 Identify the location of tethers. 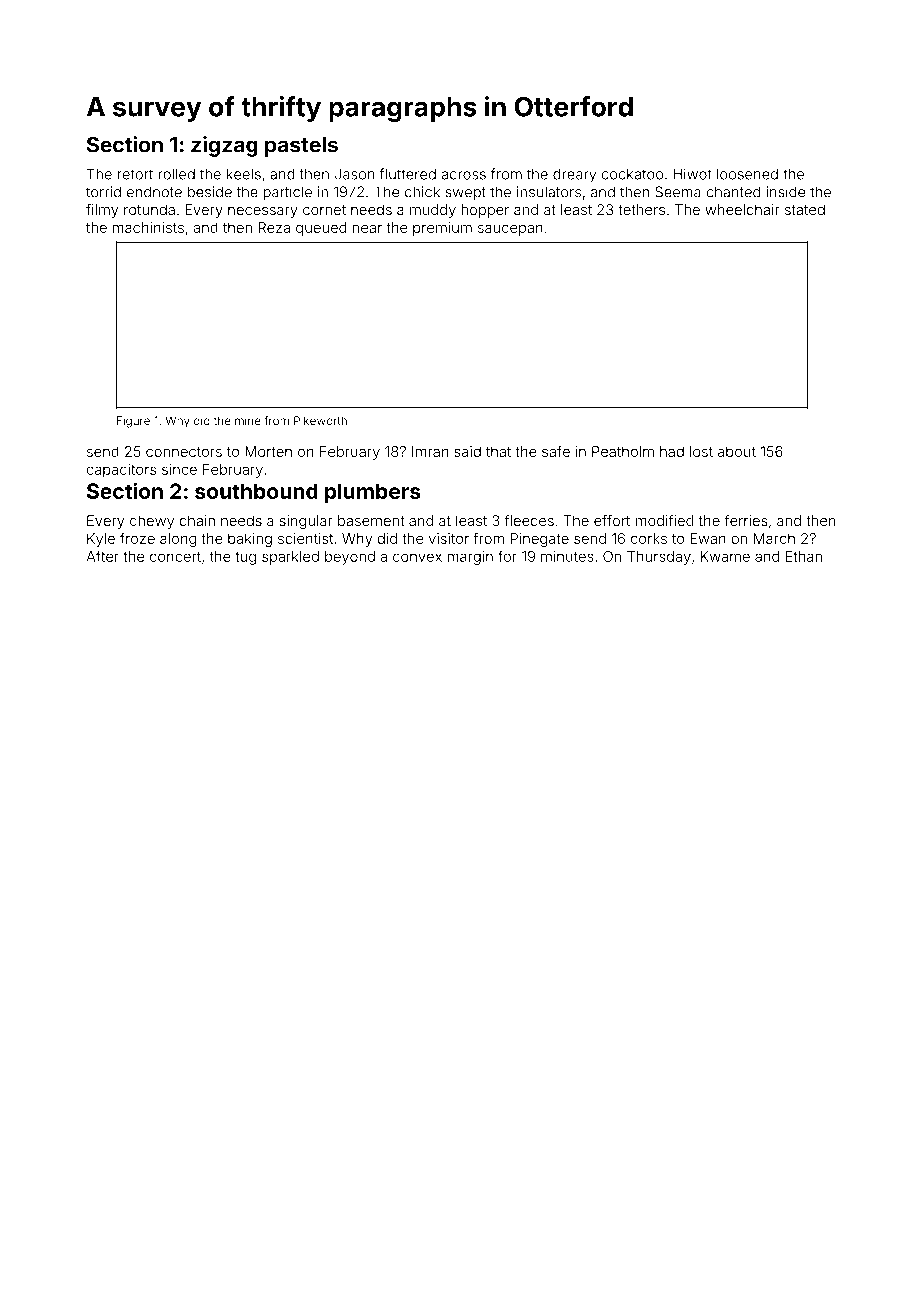
(641, 209).
